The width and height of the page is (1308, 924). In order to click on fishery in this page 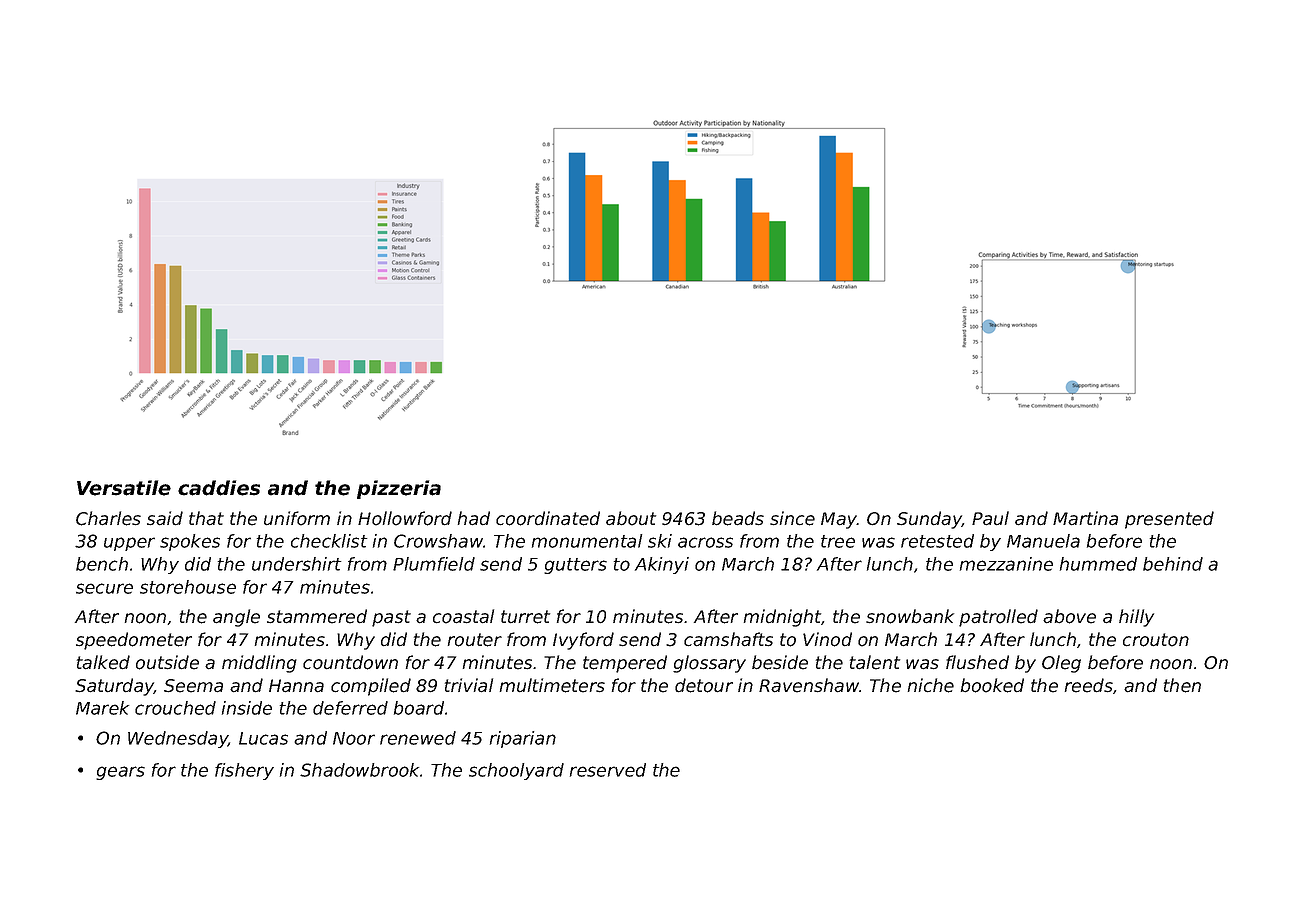, I will do `click(244, 771)`.
